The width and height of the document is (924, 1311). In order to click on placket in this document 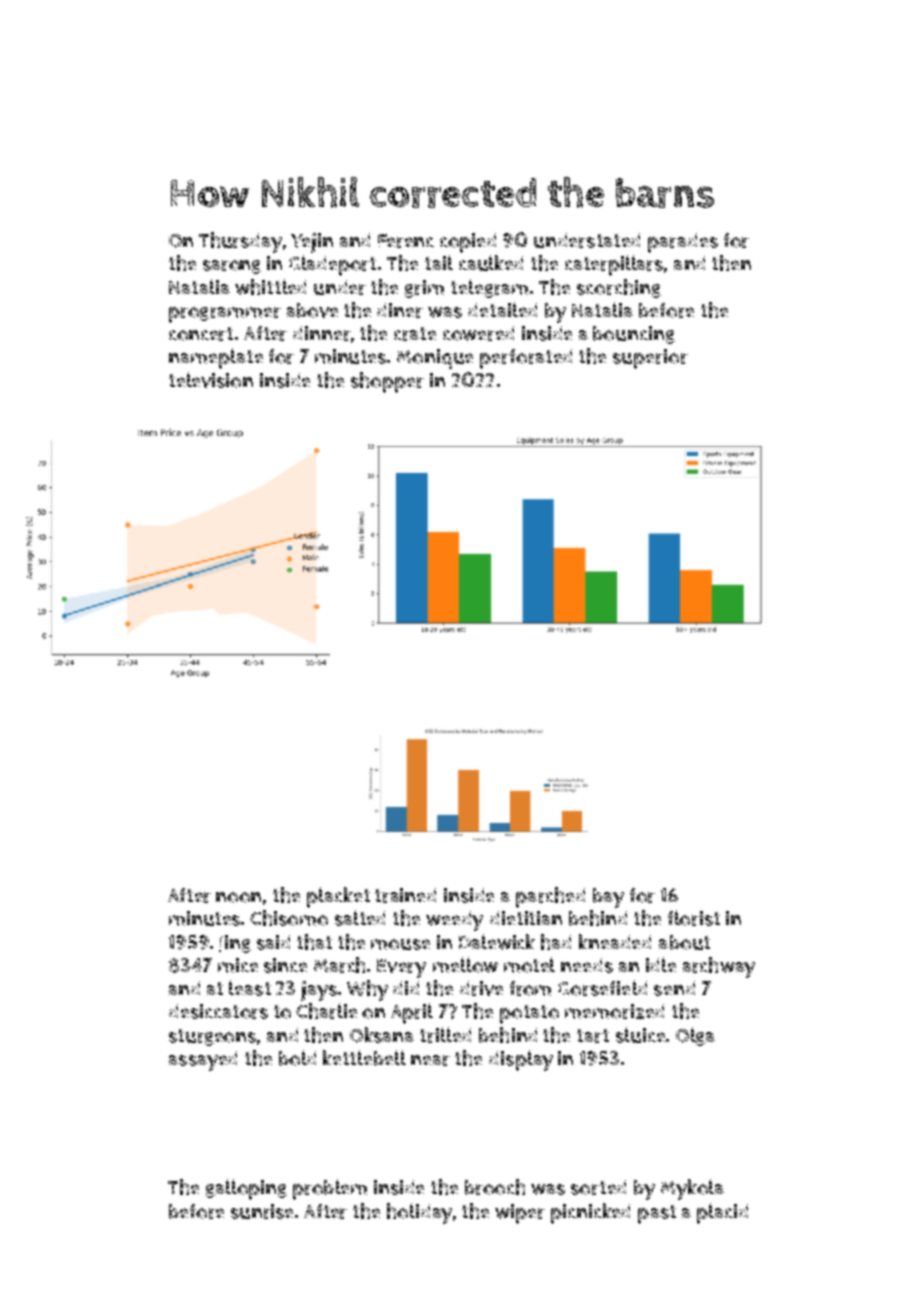, I will do `click(338, 897)`.
